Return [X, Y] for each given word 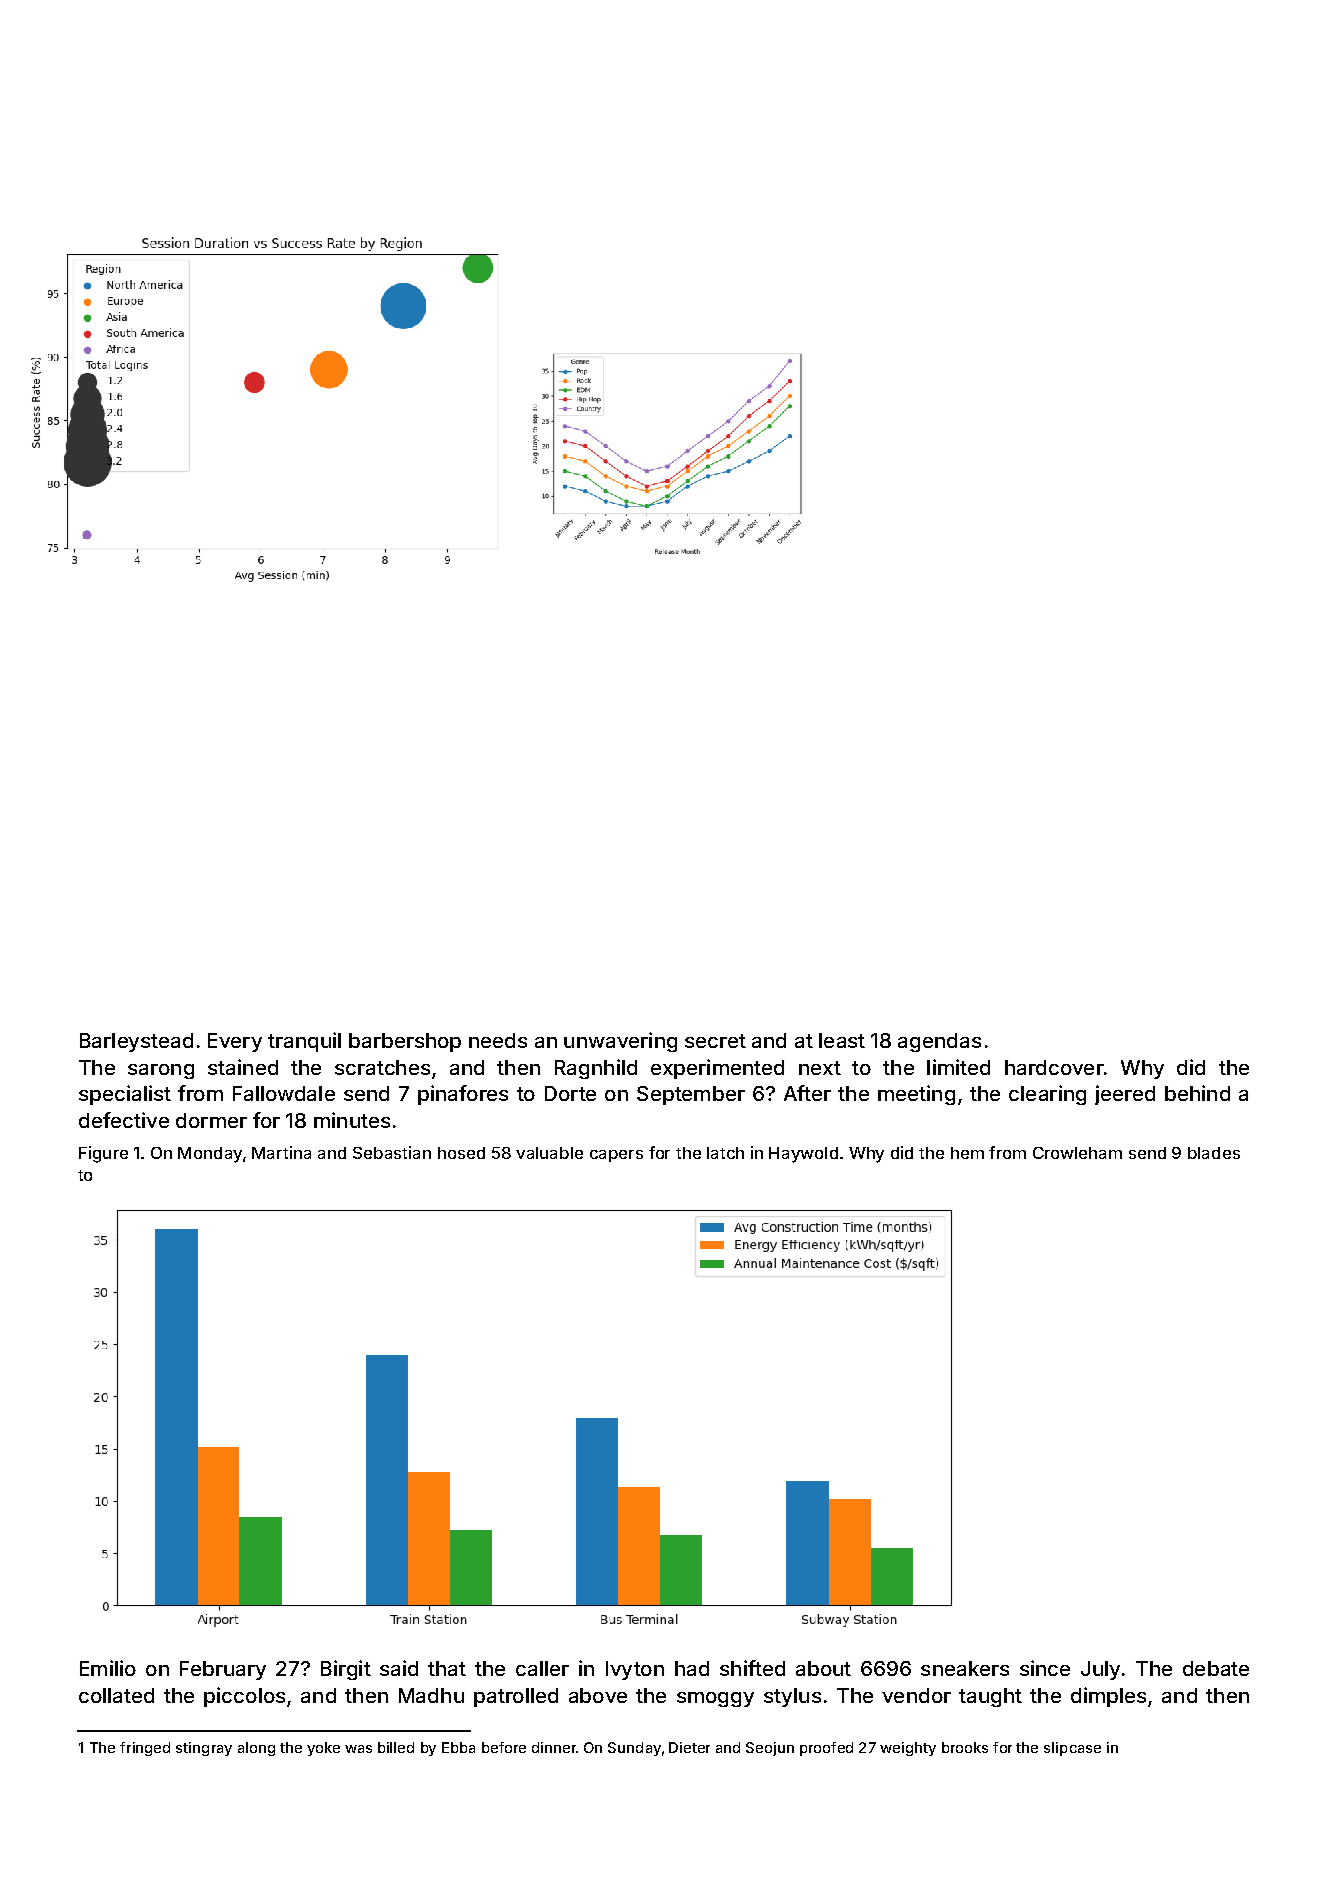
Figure [103, 1154]
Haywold [803, 1155]
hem [967, 1153]
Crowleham [1077, 1153]
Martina [281, 1152]
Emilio [108, 1668]
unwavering [620, 1042]
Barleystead [136, 1042]
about [823, 1668]
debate [1216, 1668]
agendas [939, 1042]
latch [725, 1153]
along [256, 1749]
